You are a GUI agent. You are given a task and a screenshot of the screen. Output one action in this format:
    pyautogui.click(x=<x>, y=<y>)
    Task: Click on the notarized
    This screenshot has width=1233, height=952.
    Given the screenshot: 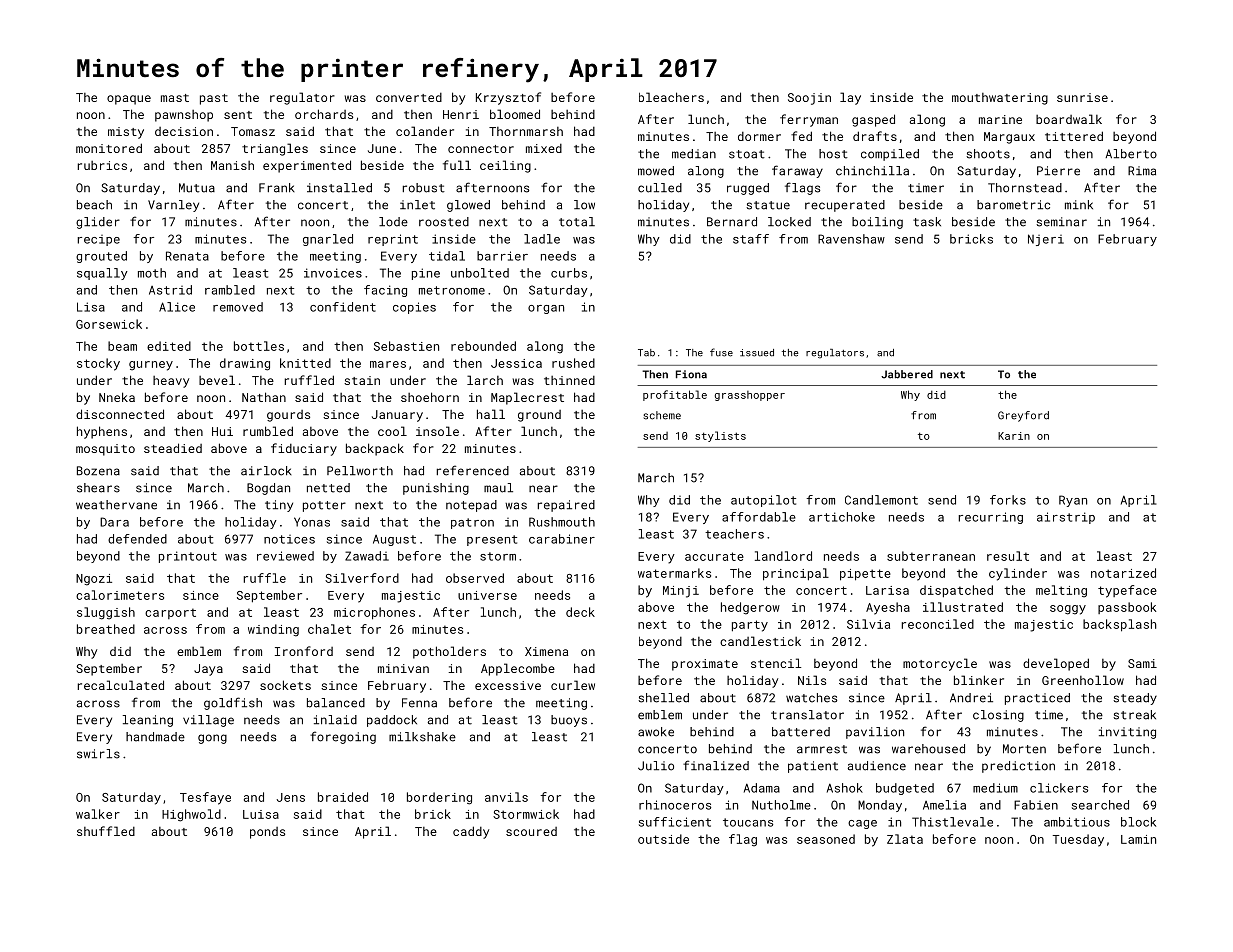 What is the action you would take?
    pyautogui.click(x=1123, y=573)
